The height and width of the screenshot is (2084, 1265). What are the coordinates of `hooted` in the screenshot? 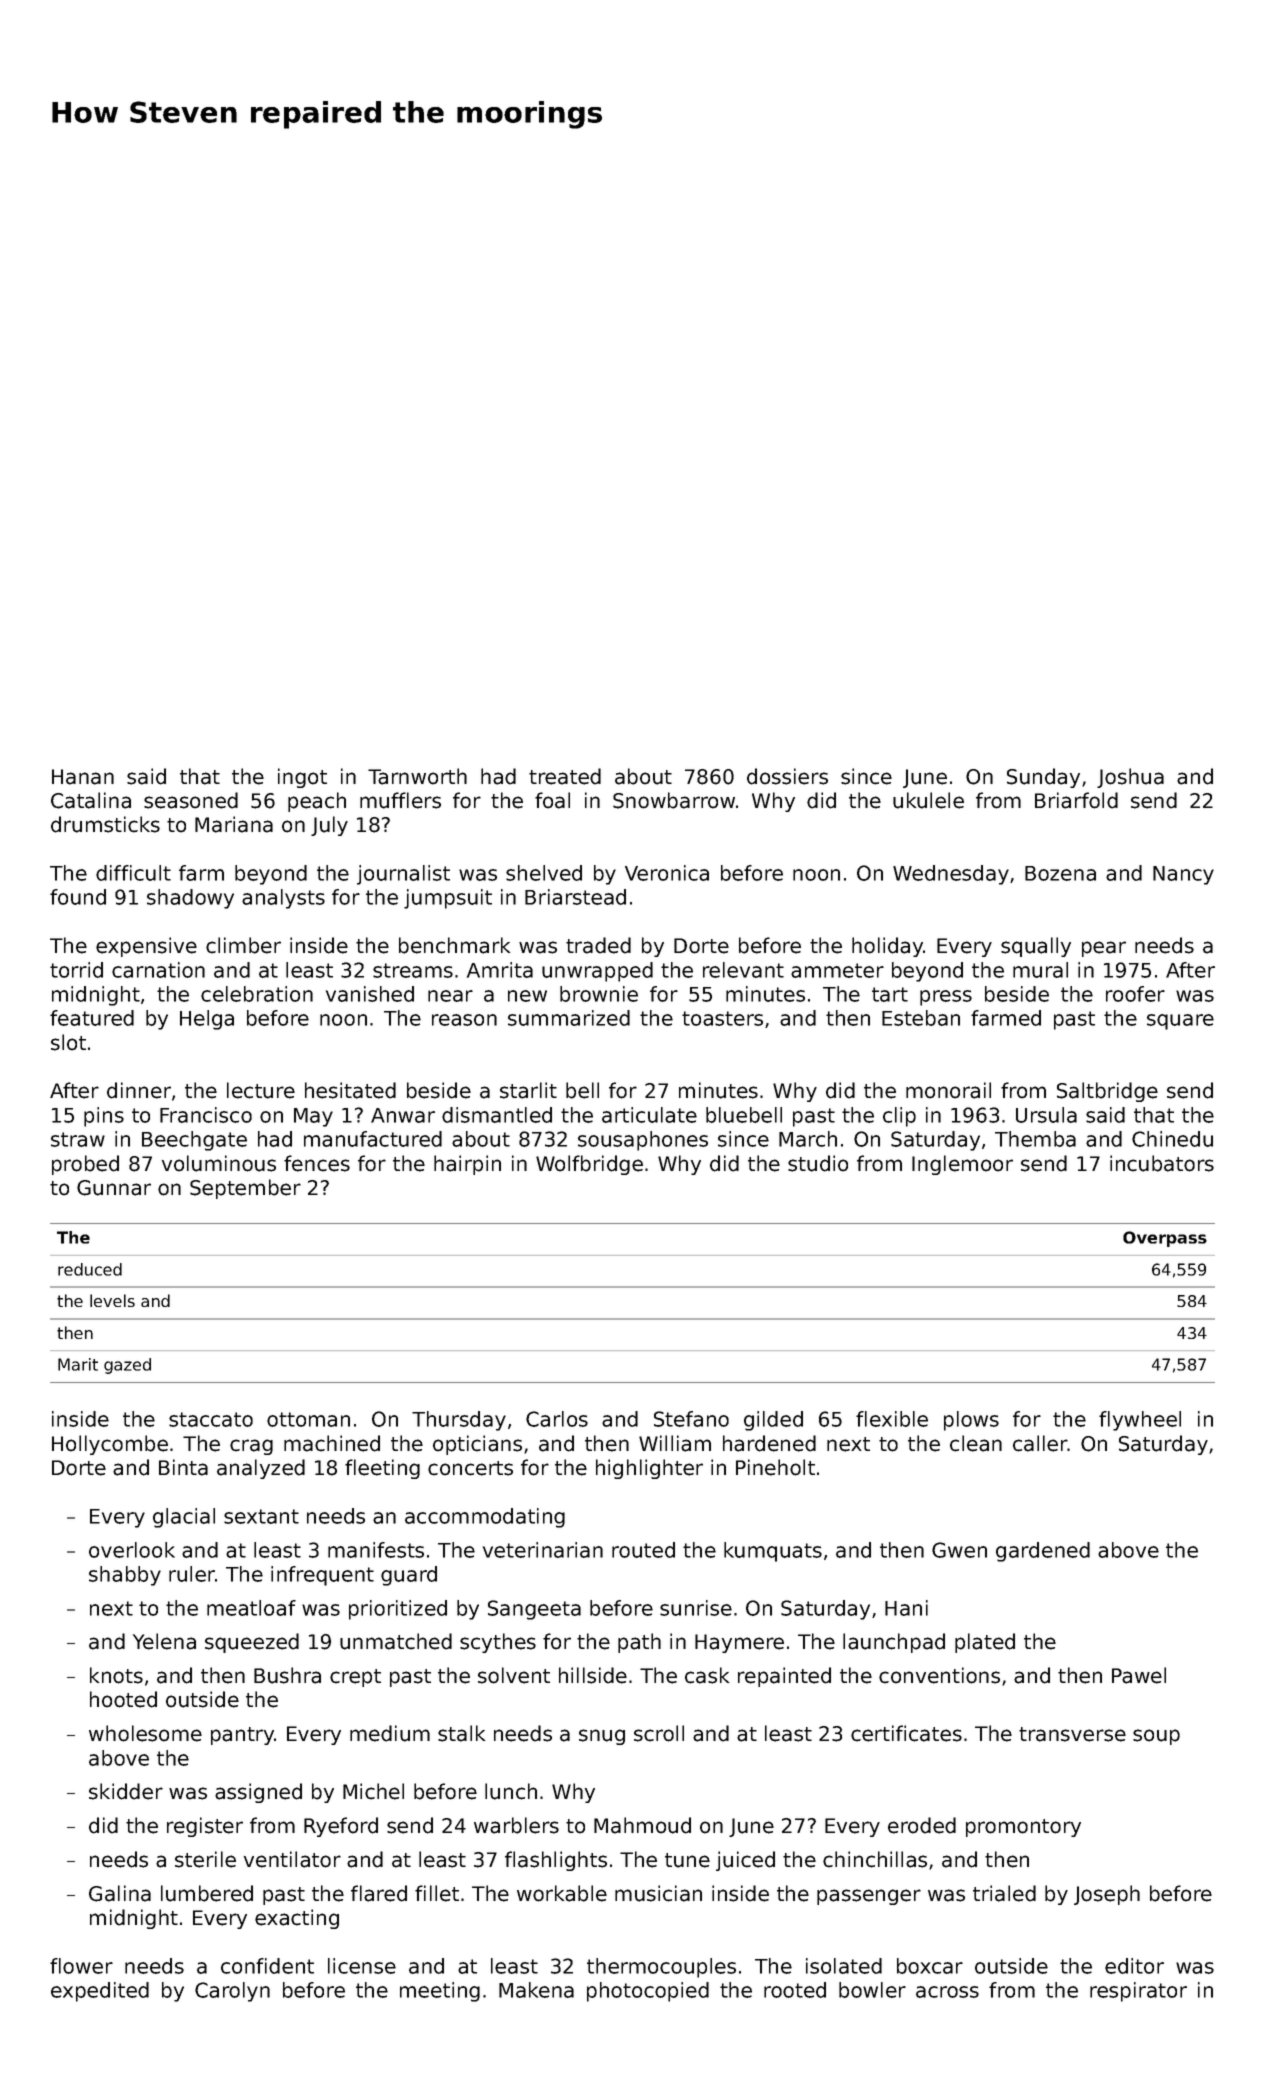 It's located at (123, 1699).
